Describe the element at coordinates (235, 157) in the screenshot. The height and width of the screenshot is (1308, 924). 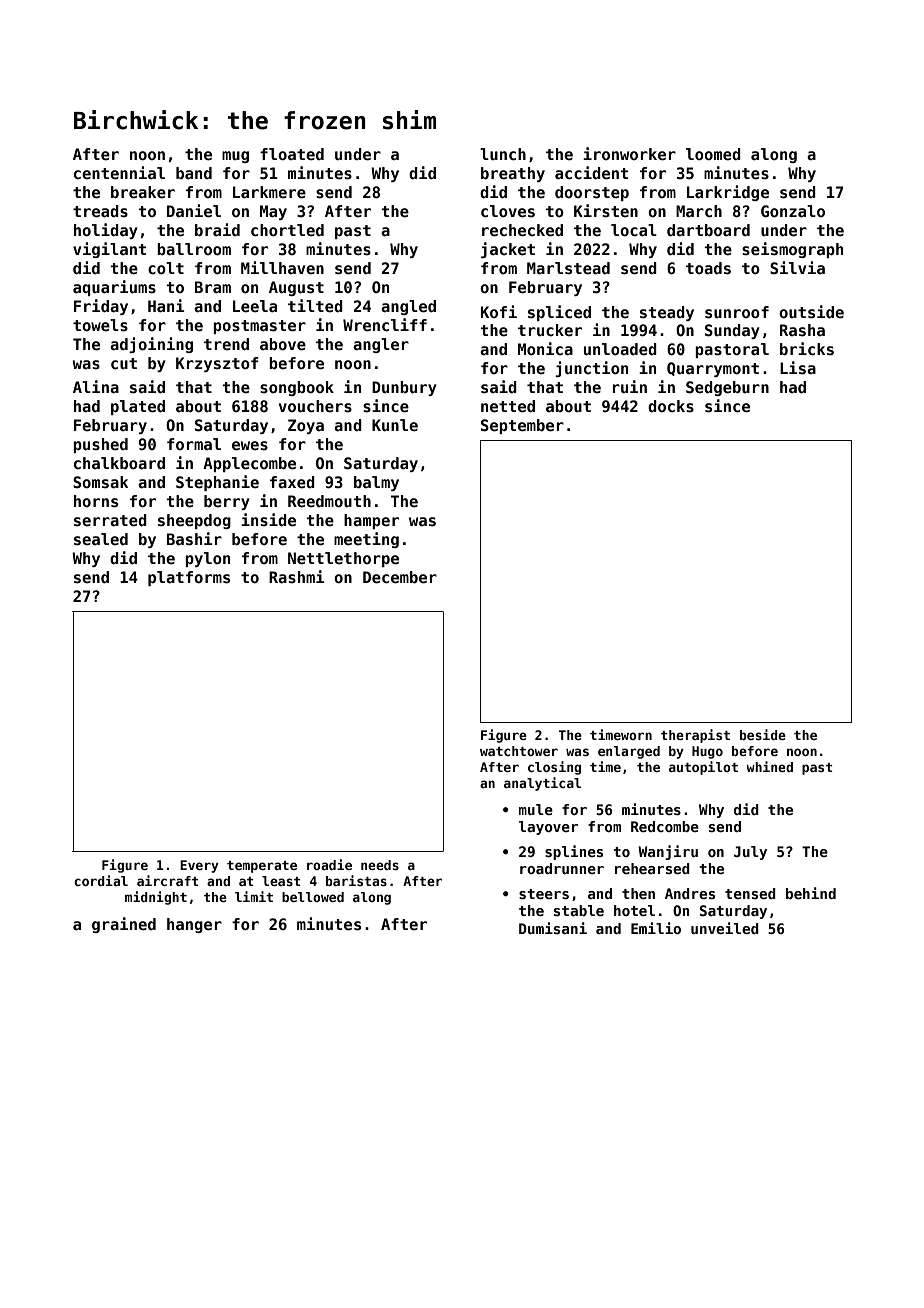
I see `mug` at that location.
